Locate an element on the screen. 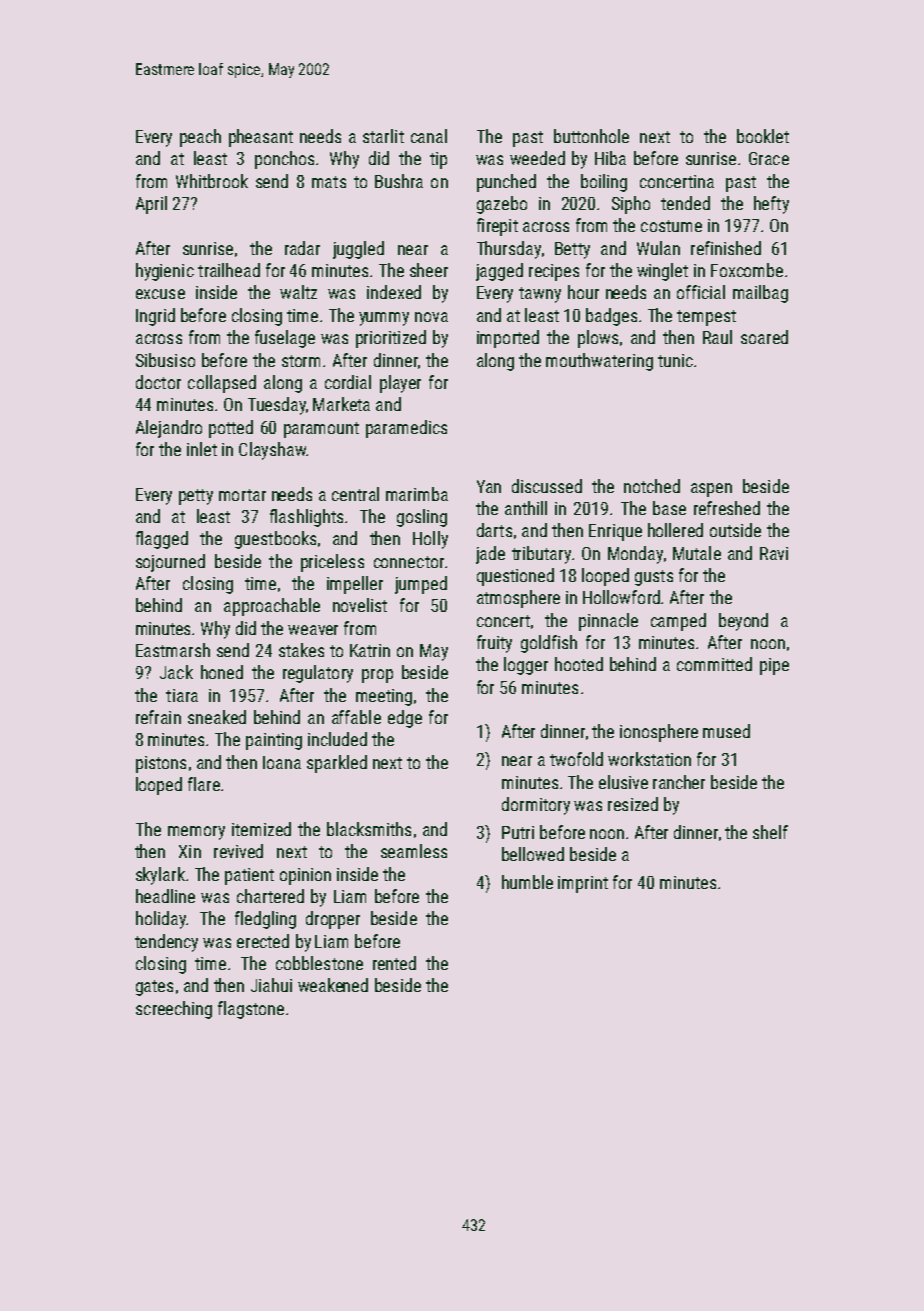 This screenshot has height=1311, width=924. starlit is located at coordinates (383, 136).
